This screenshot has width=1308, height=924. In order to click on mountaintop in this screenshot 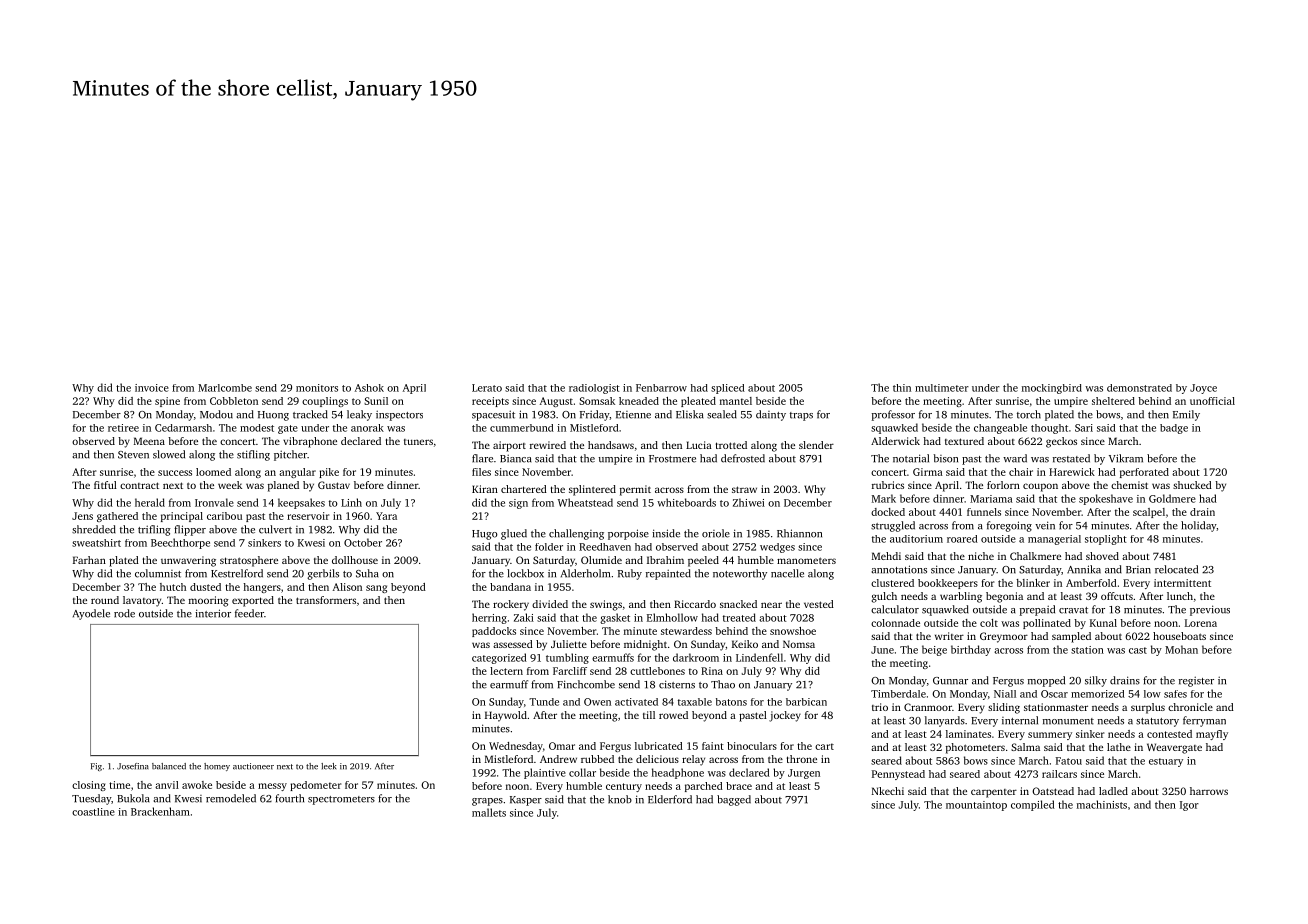, I will do `click(976, 806)`.
